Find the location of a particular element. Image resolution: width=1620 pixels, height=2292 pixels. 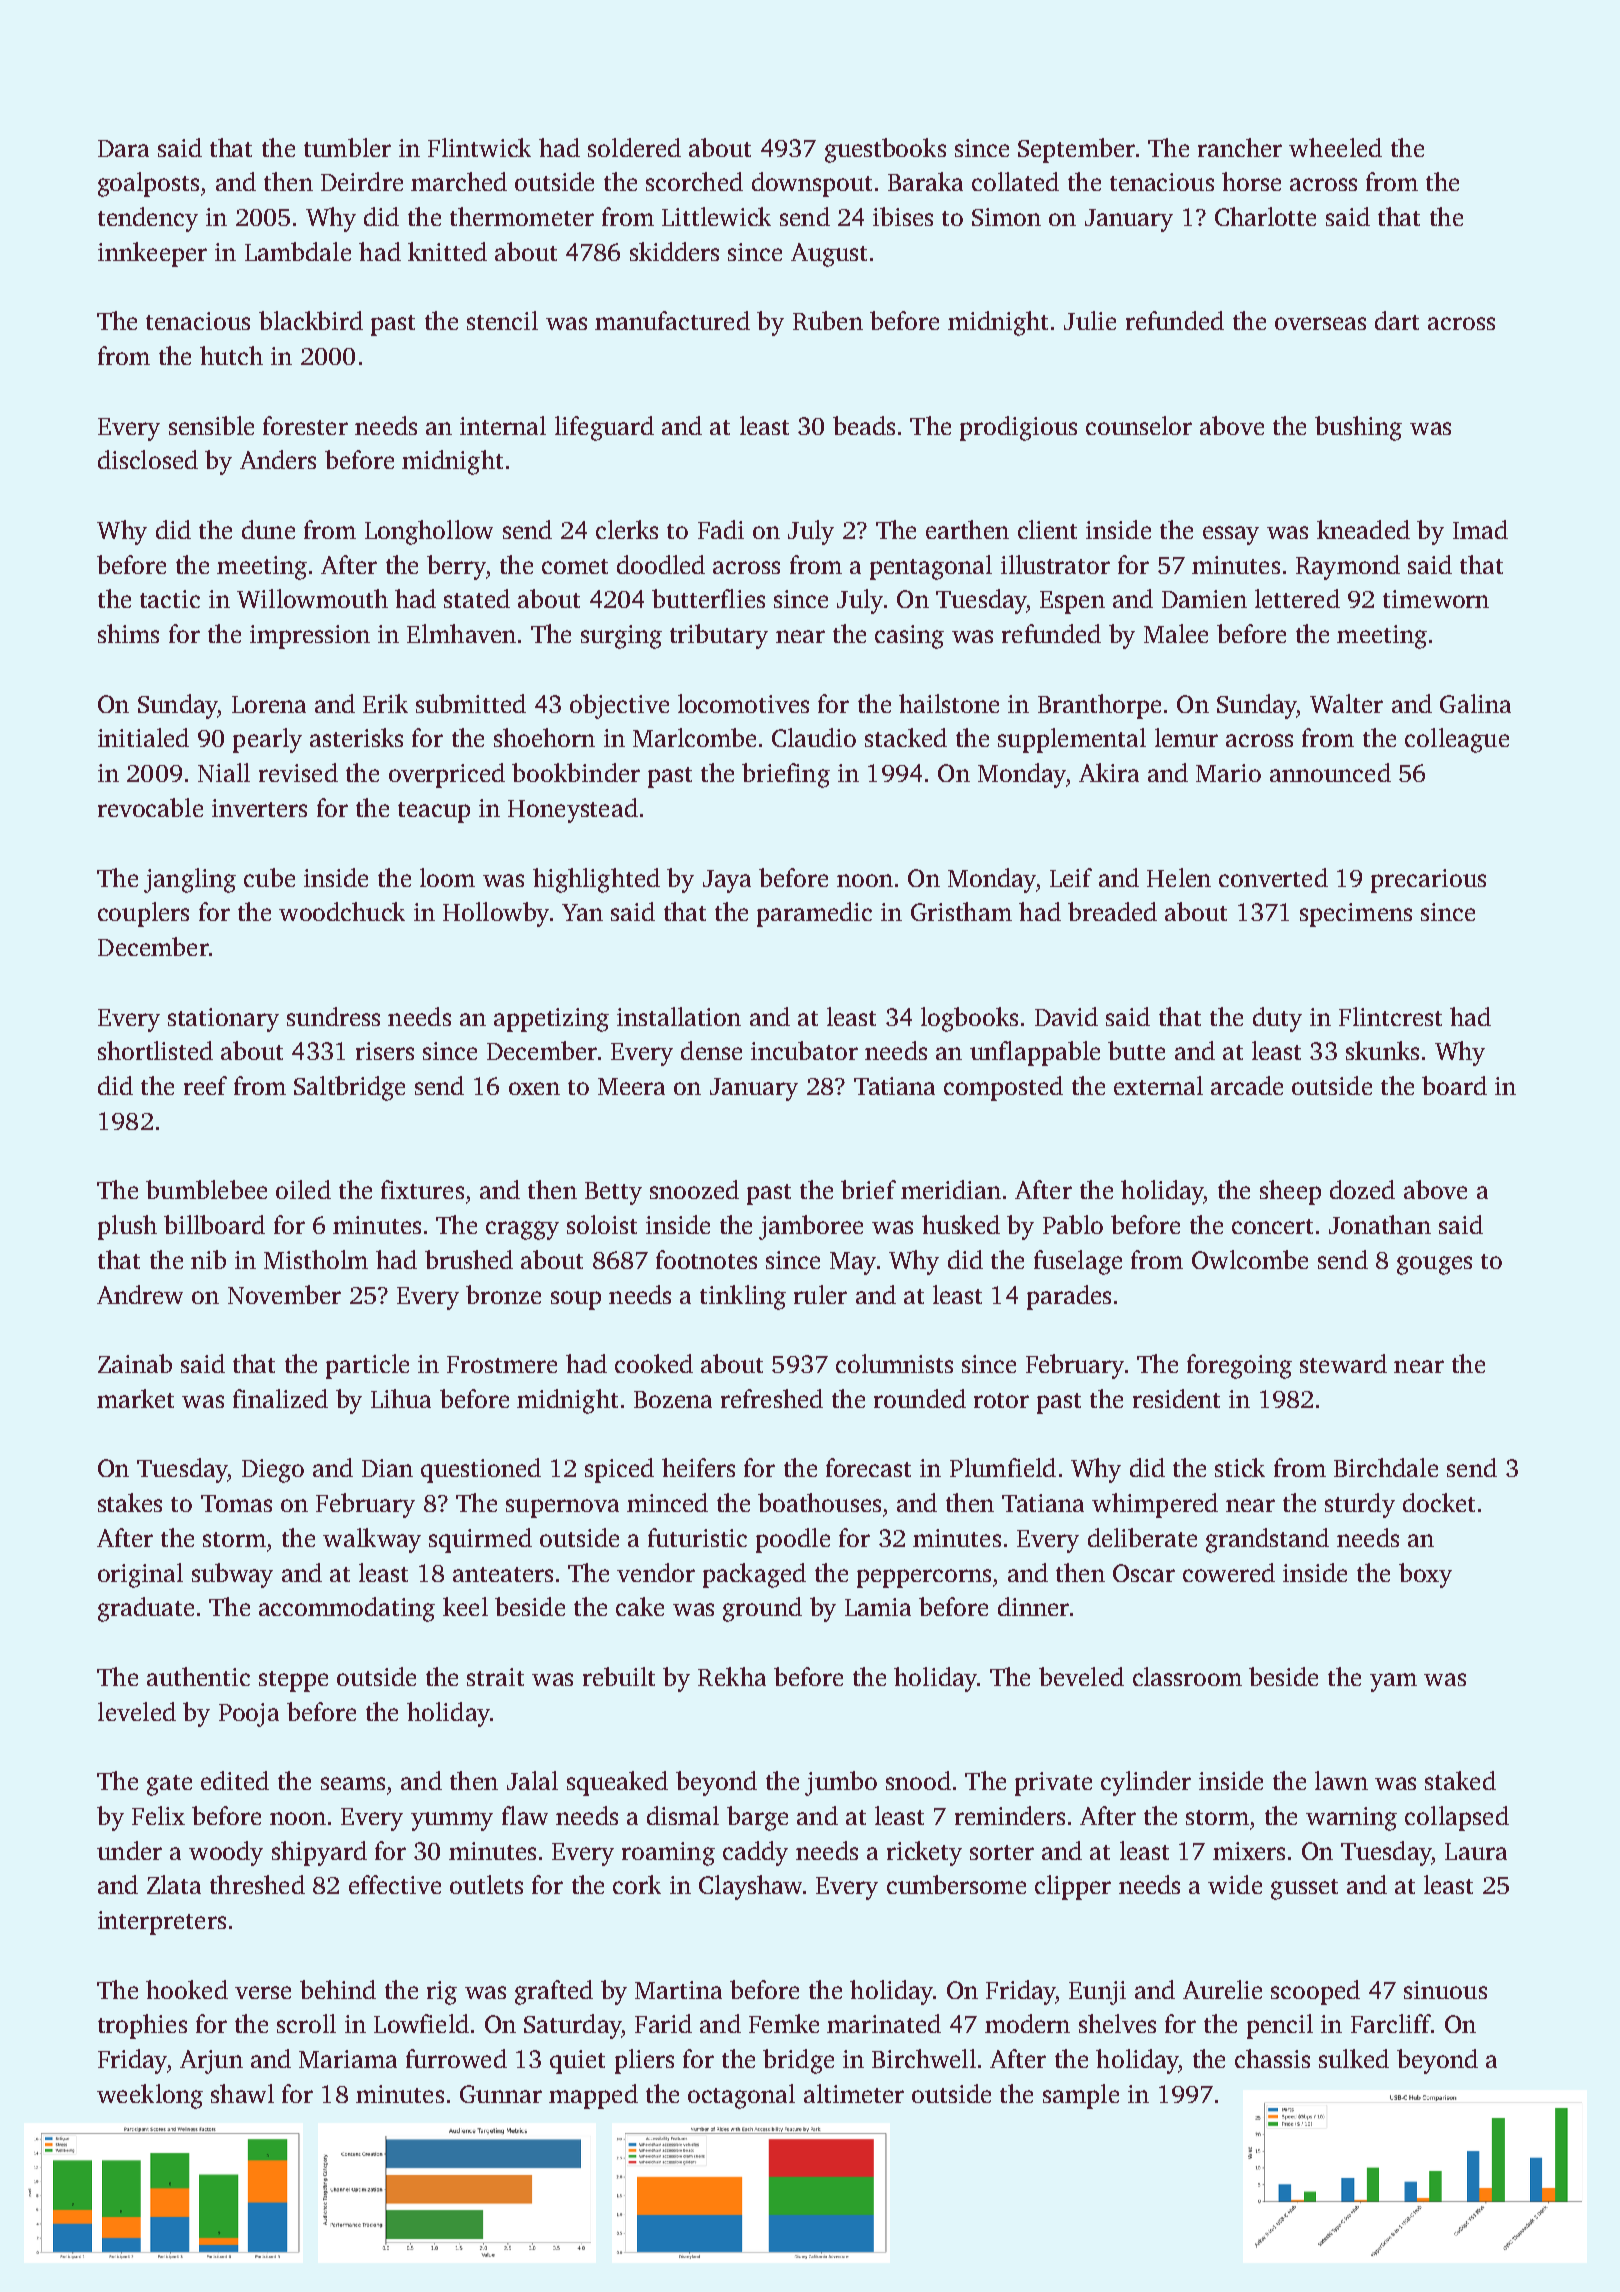

gouges is located at coordinates (1434, 1265).
